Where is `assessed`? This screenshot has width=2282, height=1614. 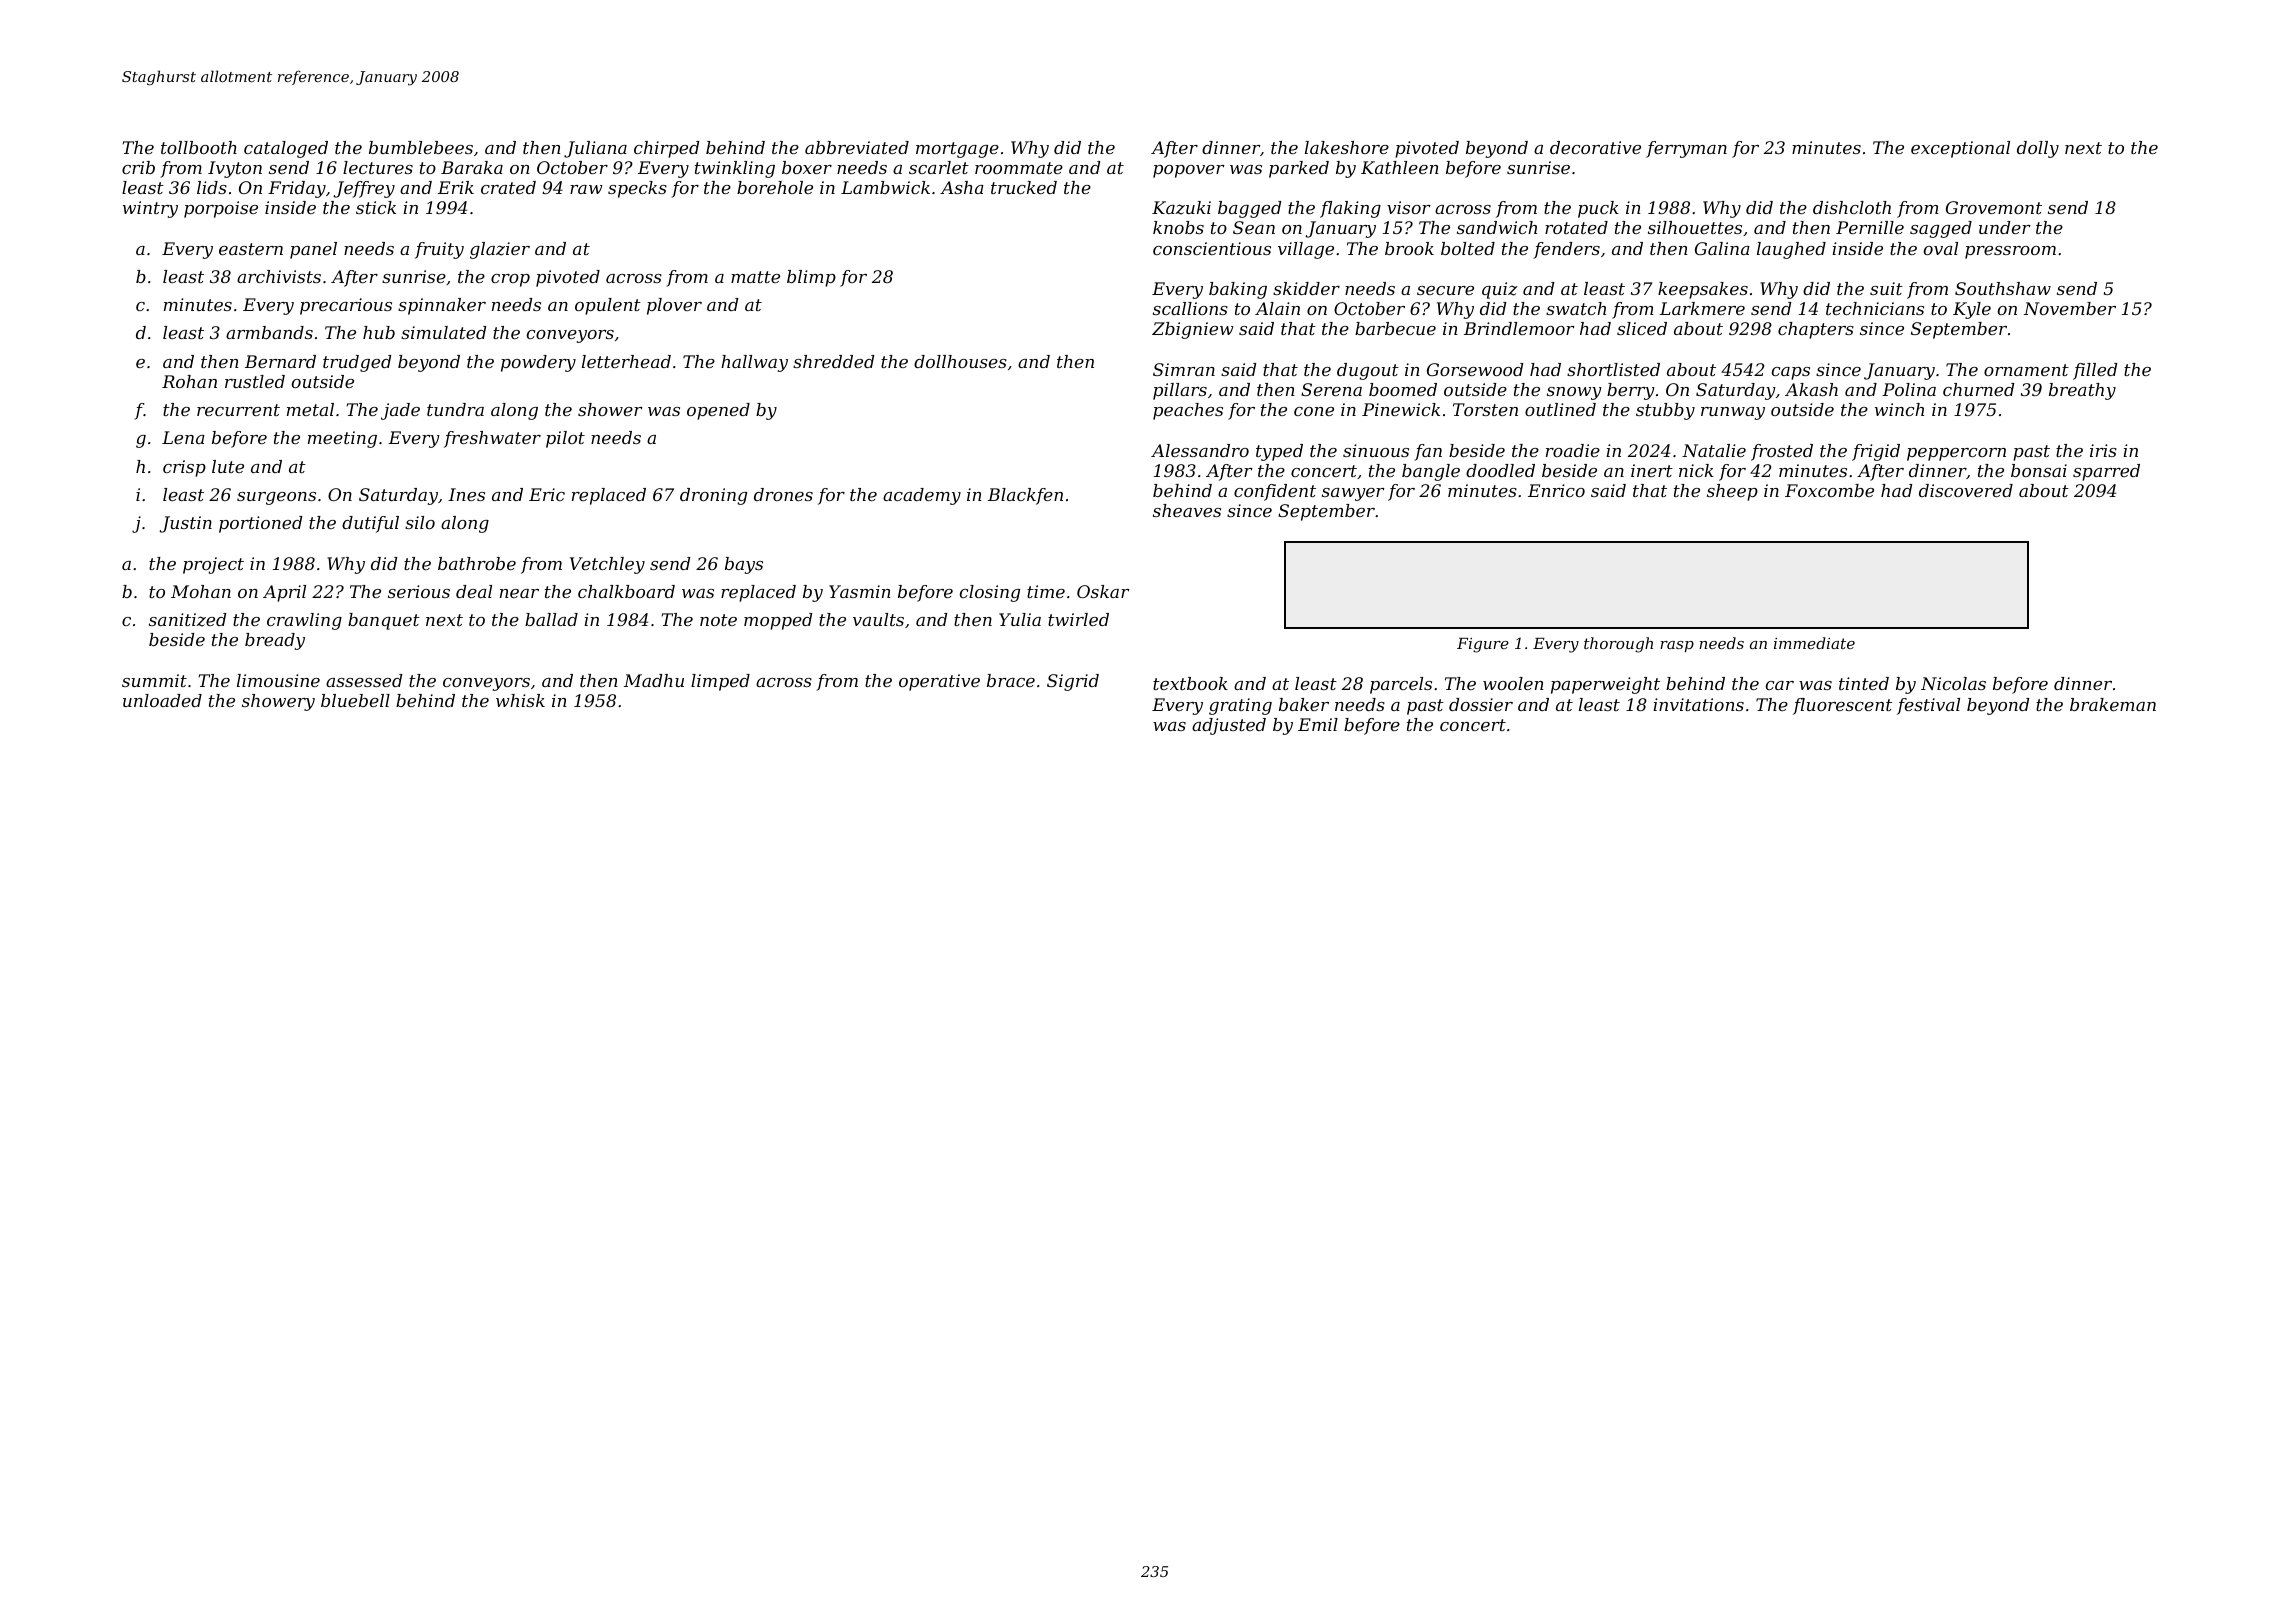 assessed is located at coordinates (364, 680).
